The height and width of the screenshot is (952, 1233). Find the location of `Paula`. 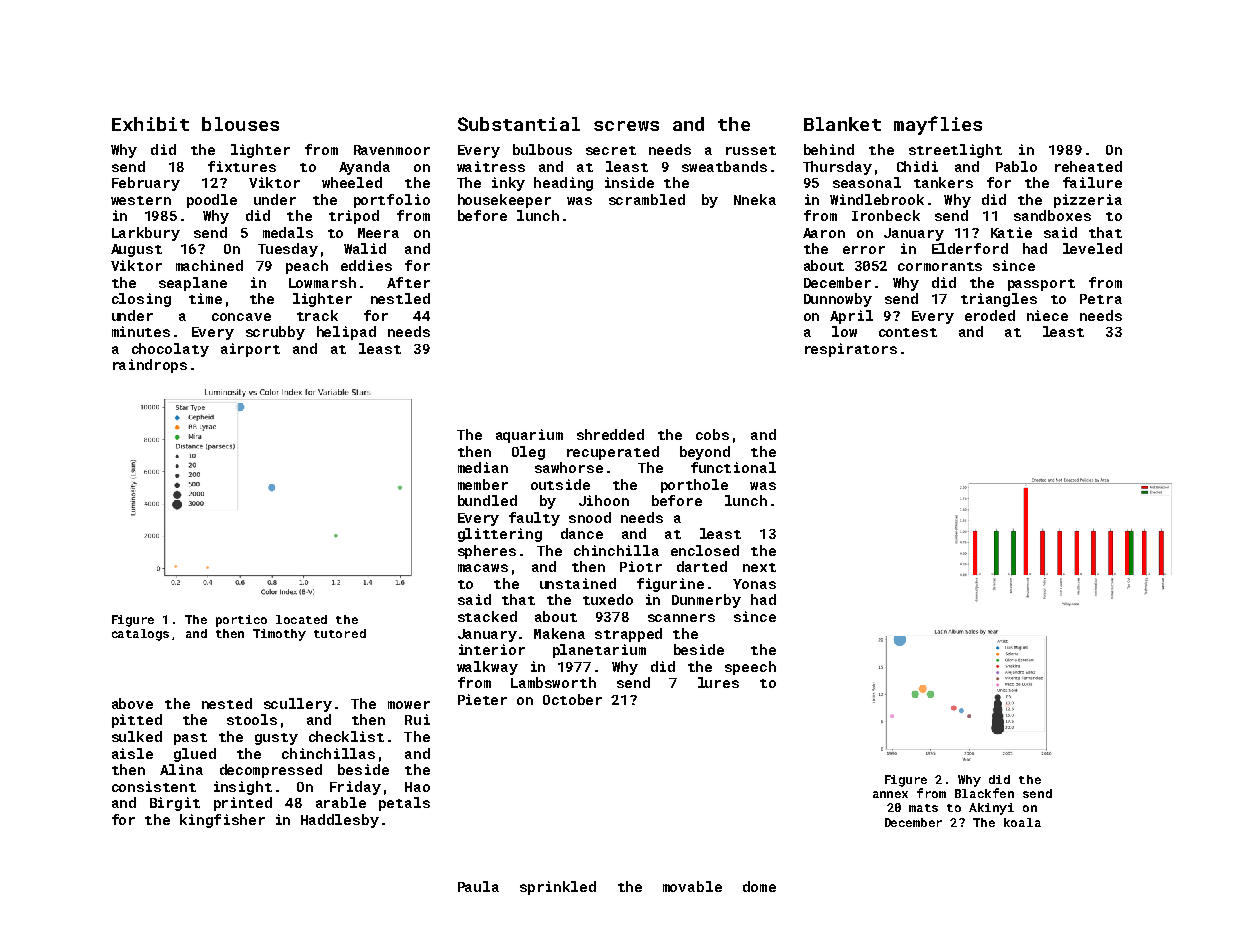

Paula is located at coordinates (478, 886).
